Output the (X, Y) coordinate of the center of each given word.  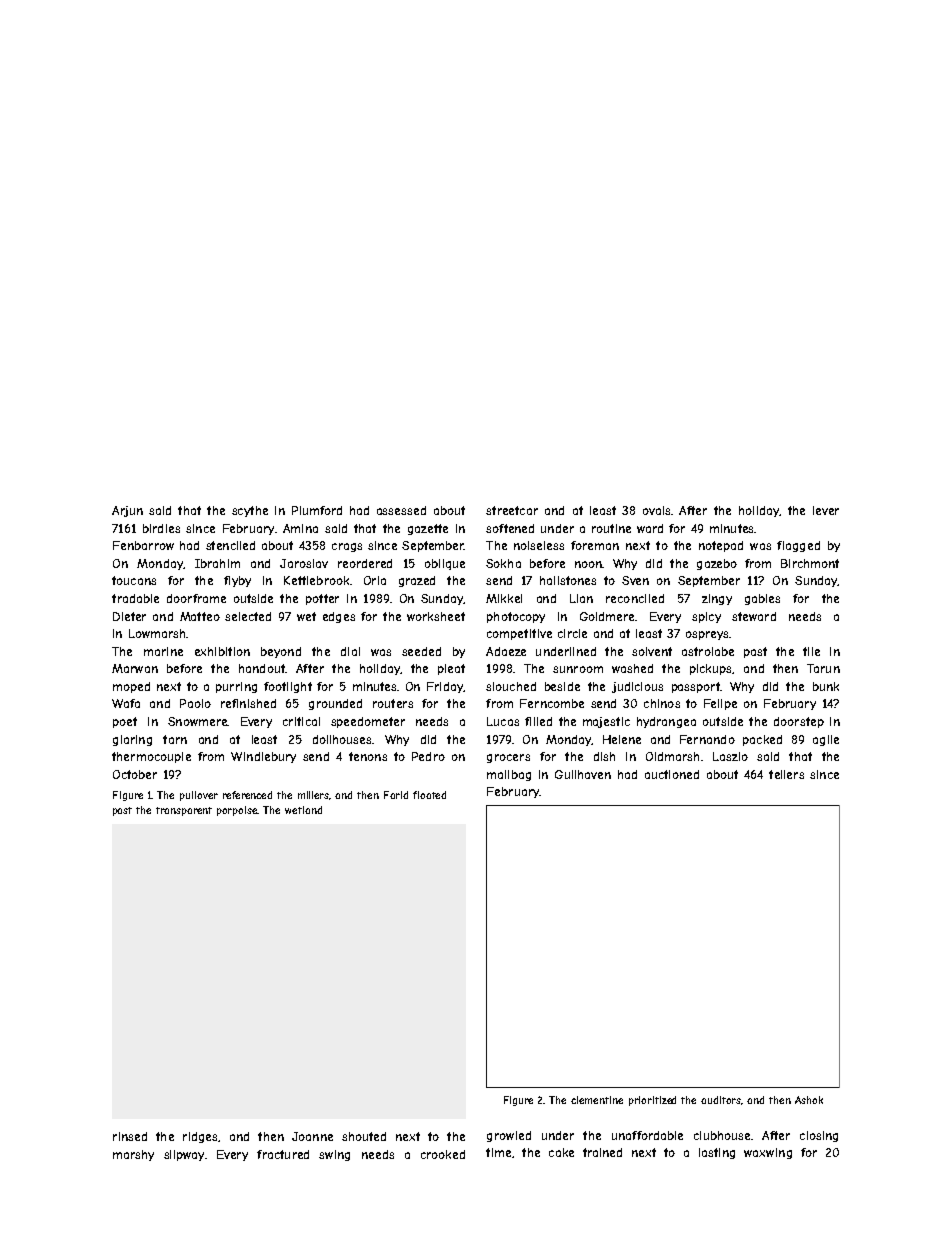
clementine (597, 1100)
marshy (133, 1155)
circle (572, 633)
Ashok (809, 1100)
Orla (375, 580)
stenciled (230, 545)
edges (339, 617)
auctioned (672, 774)
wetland (303, 810)
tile (811, 651)
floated (429, 795)
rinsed (130, 1136)
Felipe (720, 704)
